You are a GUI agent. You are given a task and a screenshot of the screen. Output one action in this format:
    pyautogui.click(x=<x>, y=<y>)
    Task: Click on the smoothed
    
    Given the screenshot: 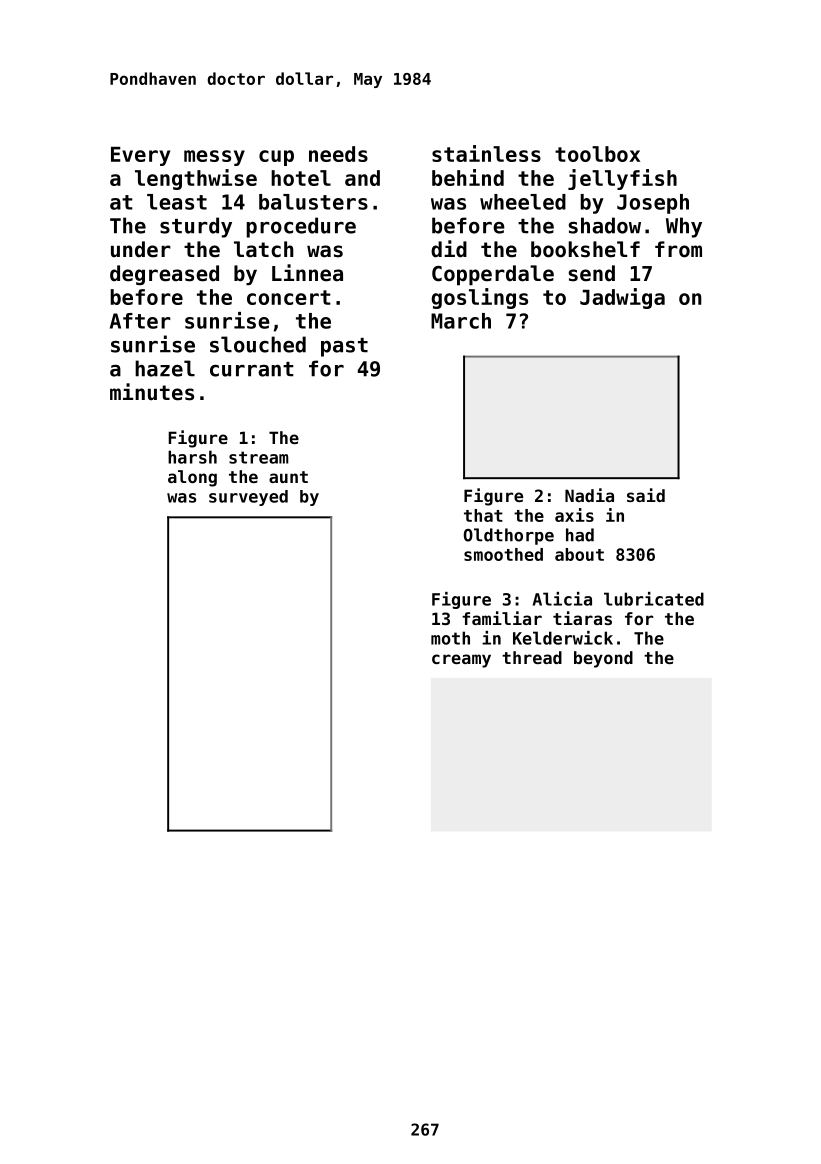 What is the action you would take?
    pyautogui.click(x=503, y=554)
